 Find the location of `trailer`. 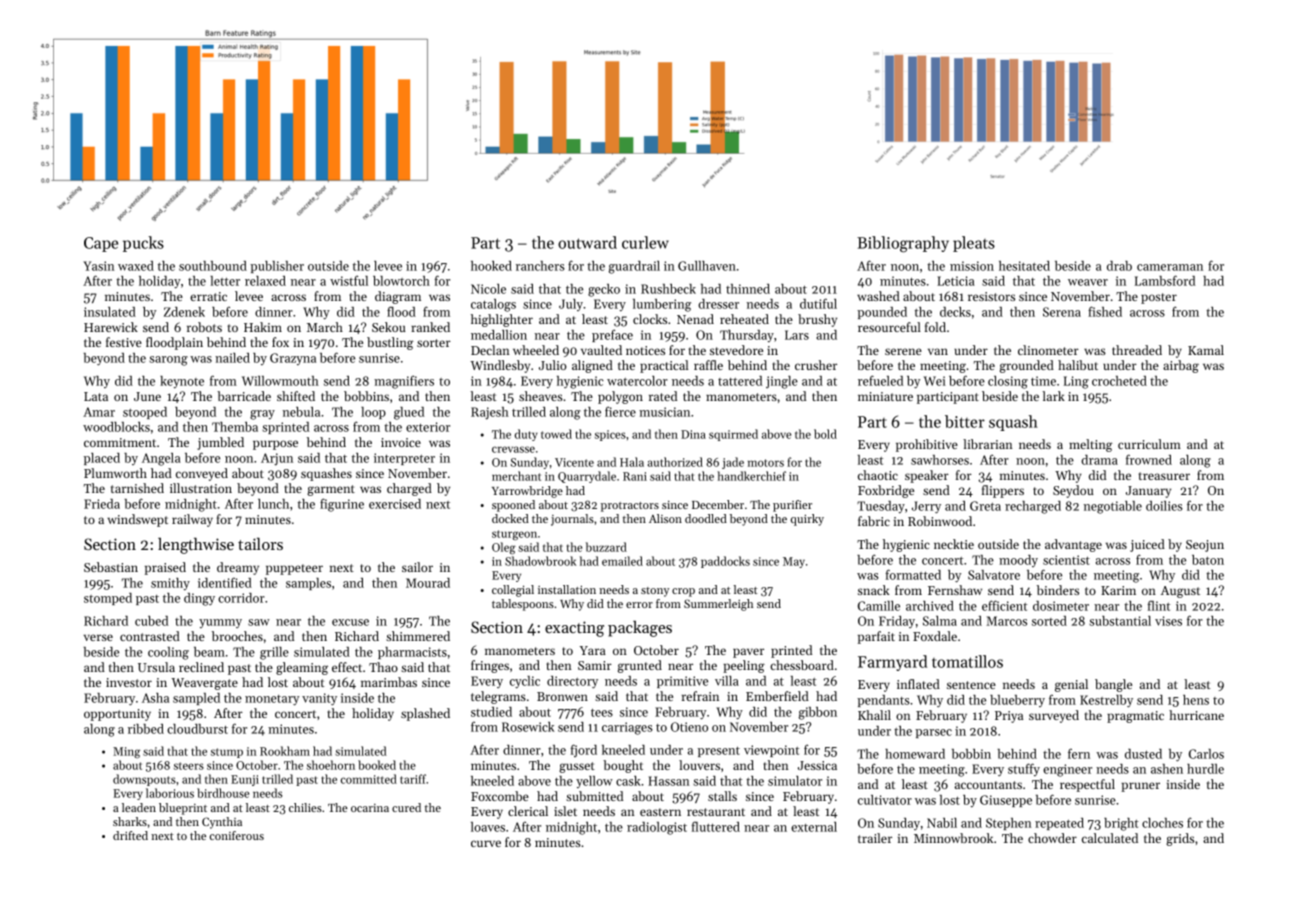

trailer is located at coordinates (875, 838).
